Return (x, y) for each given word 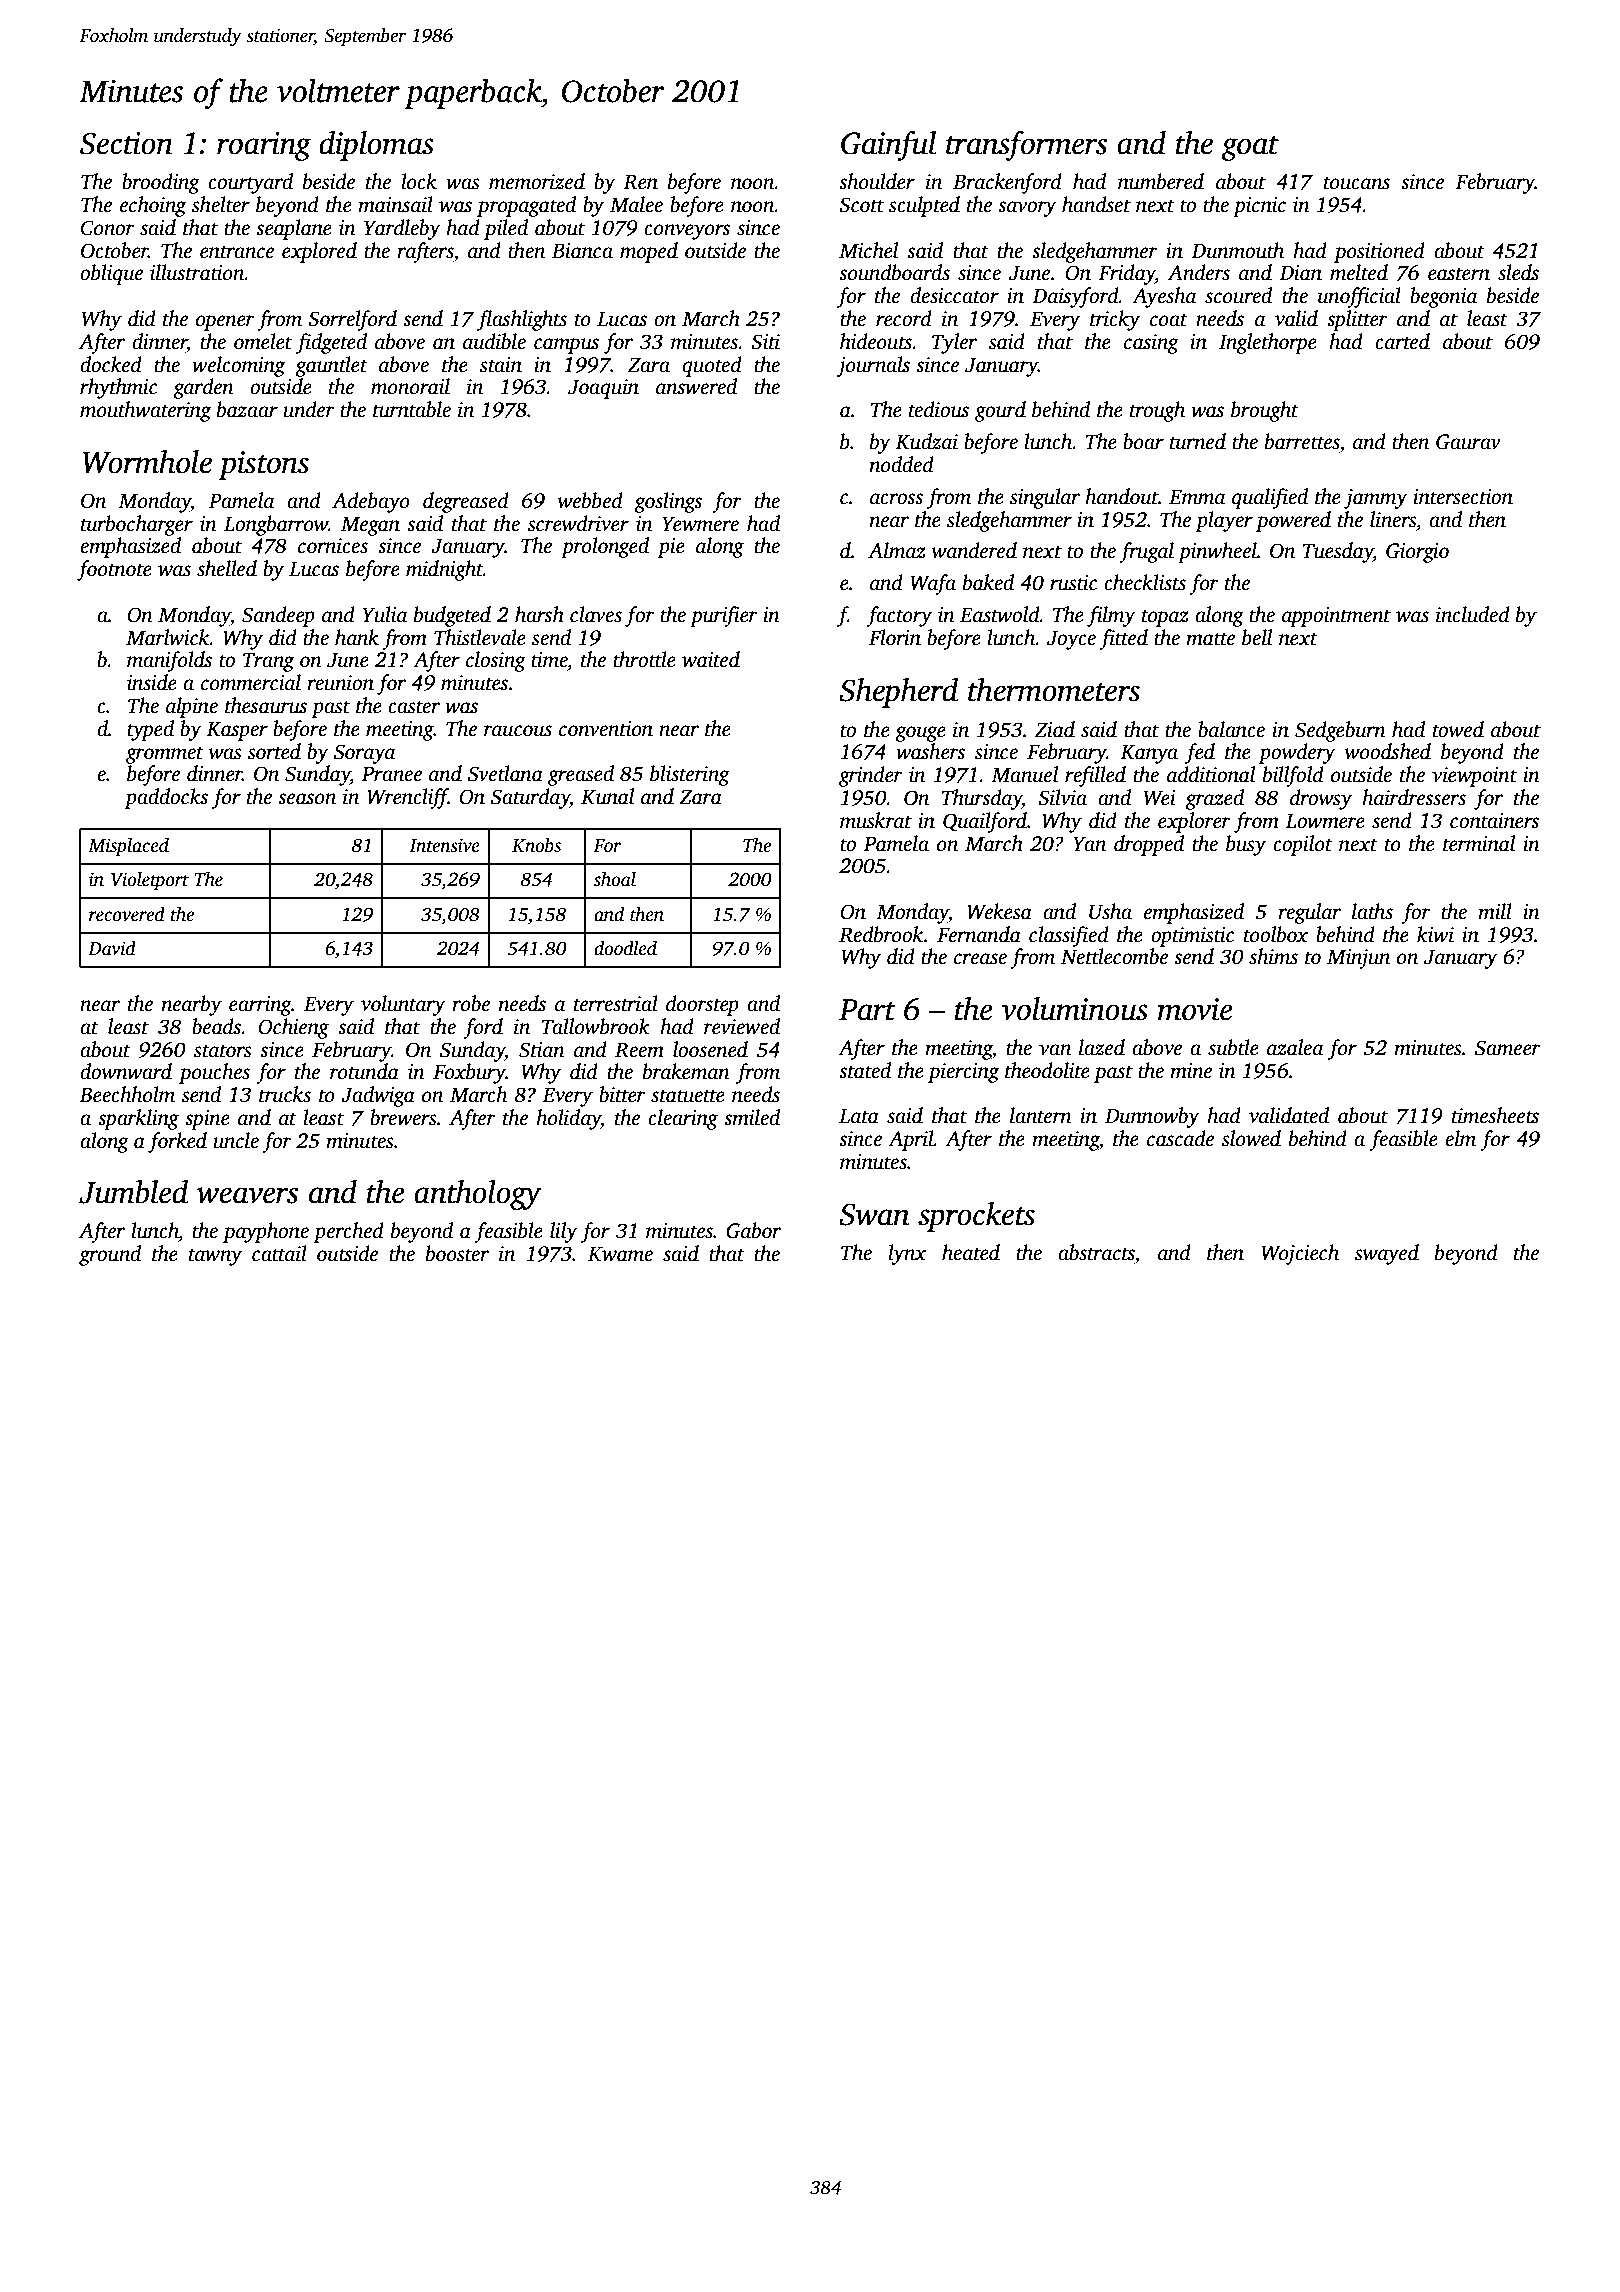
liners (1393, 519)
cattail (279, 1253)
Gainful (888, 145)
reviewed (742, 1026)
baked (988, 582)
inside (152, 682)
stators (223, 1051)
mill (1495, 911)
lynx (907, 1254)
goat (1250, 148)
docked (111, 364)
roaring (264, 146)
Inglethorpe (1268, 343)
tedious (939, 409)
